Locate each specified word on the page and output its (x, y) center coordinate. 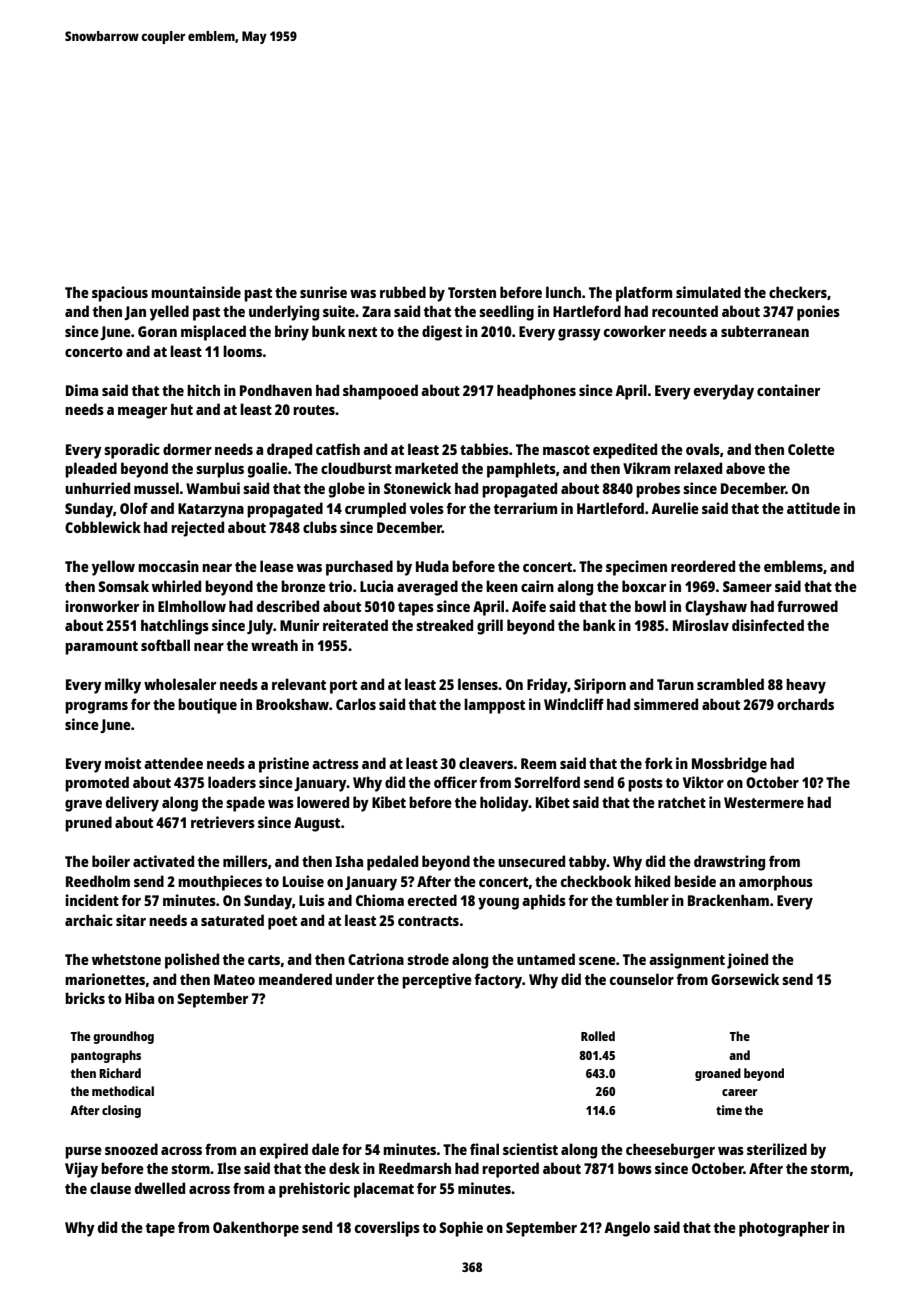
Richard (120, 1073)
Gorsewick (745, 979)
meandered (295, 979)
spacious (120, 294)
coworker (635, 331)
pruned (88, 824)
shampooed (380, 392)
